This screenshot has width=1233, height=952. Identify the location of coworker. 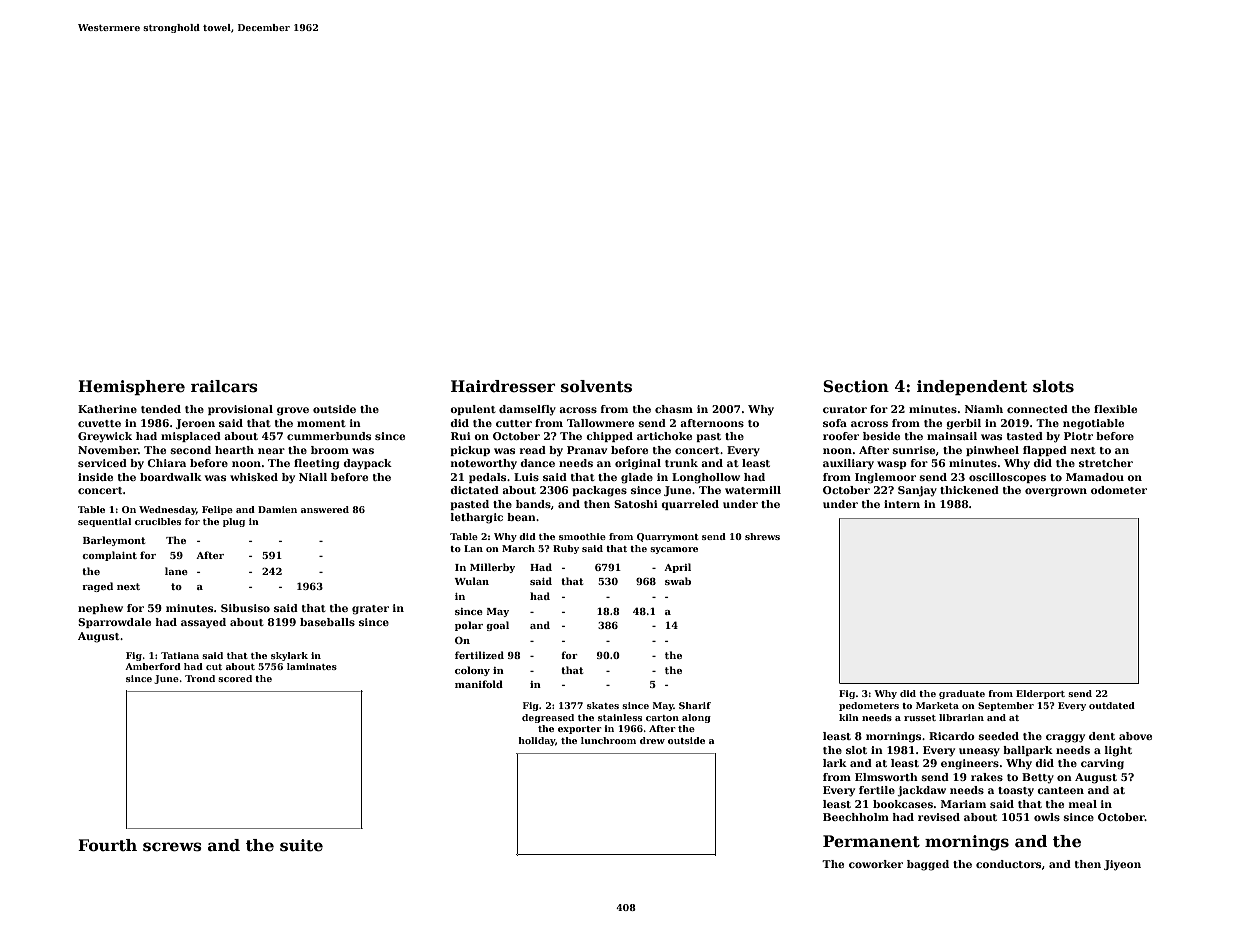
(876, 864).
